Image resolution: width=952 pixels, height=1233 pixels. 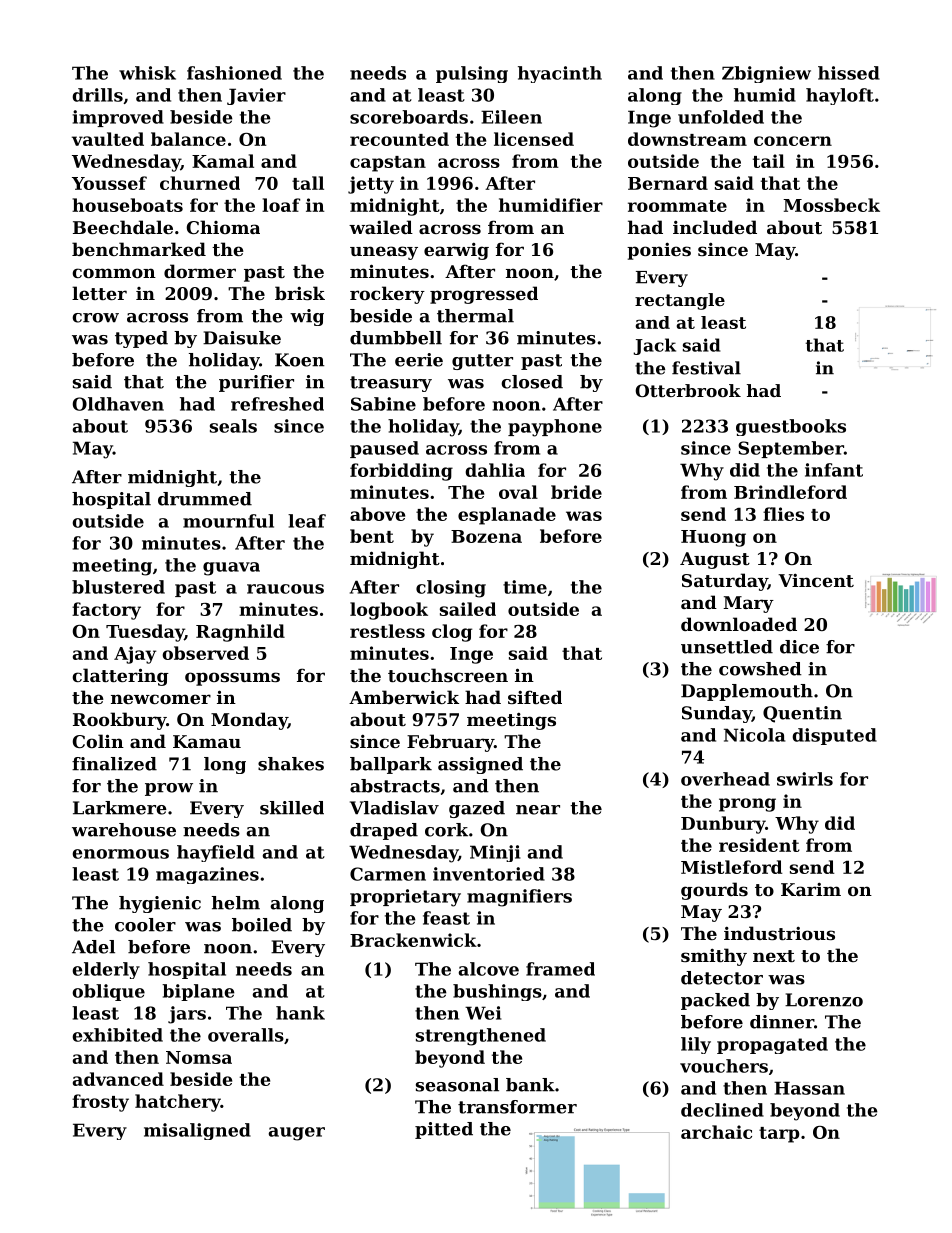 I want to click on hissed, so click(x=849, y=73).
